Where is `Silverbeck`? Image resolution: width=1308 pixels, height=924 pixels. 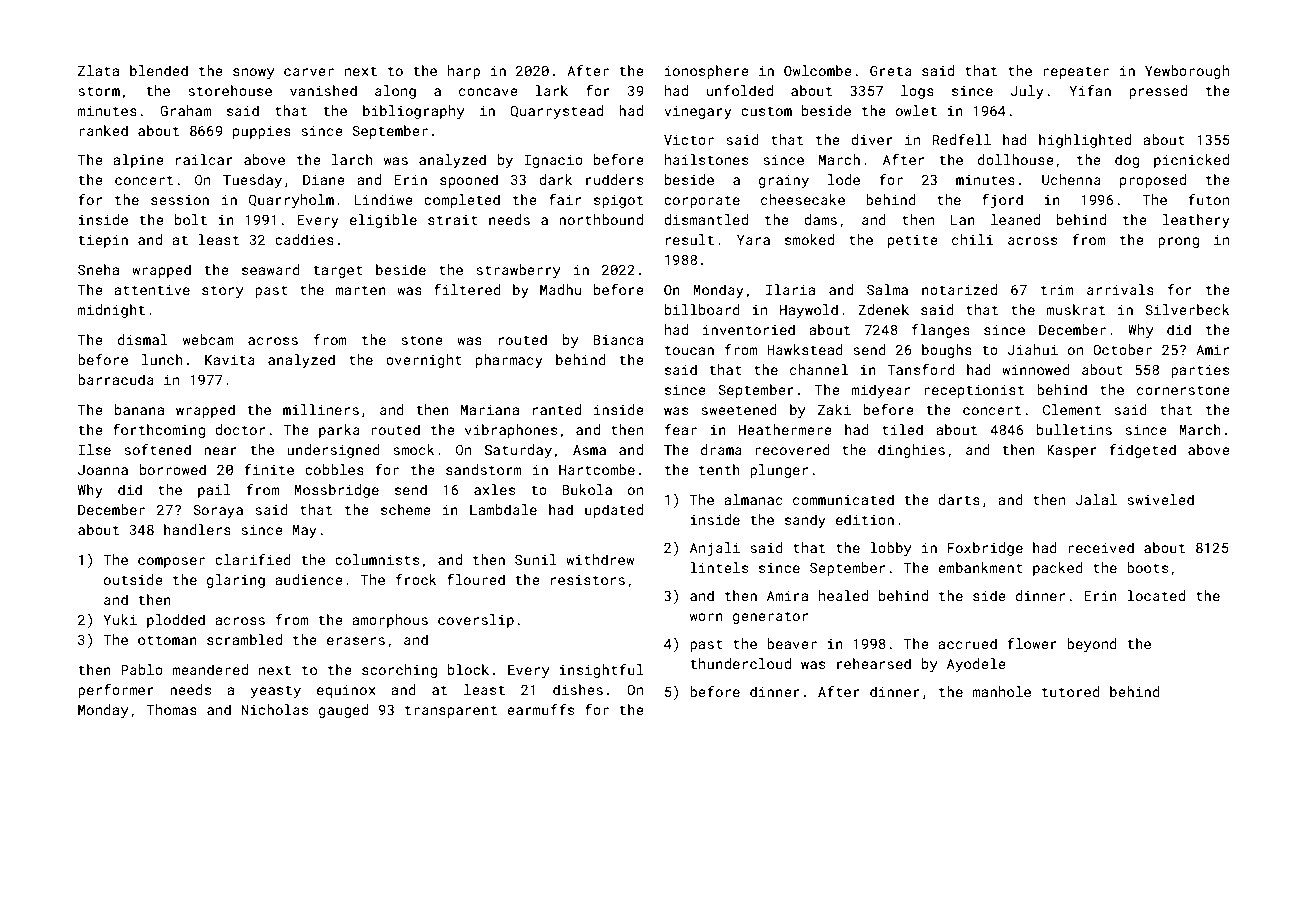 Silverbeck is located at coordinates (1187, 309).
